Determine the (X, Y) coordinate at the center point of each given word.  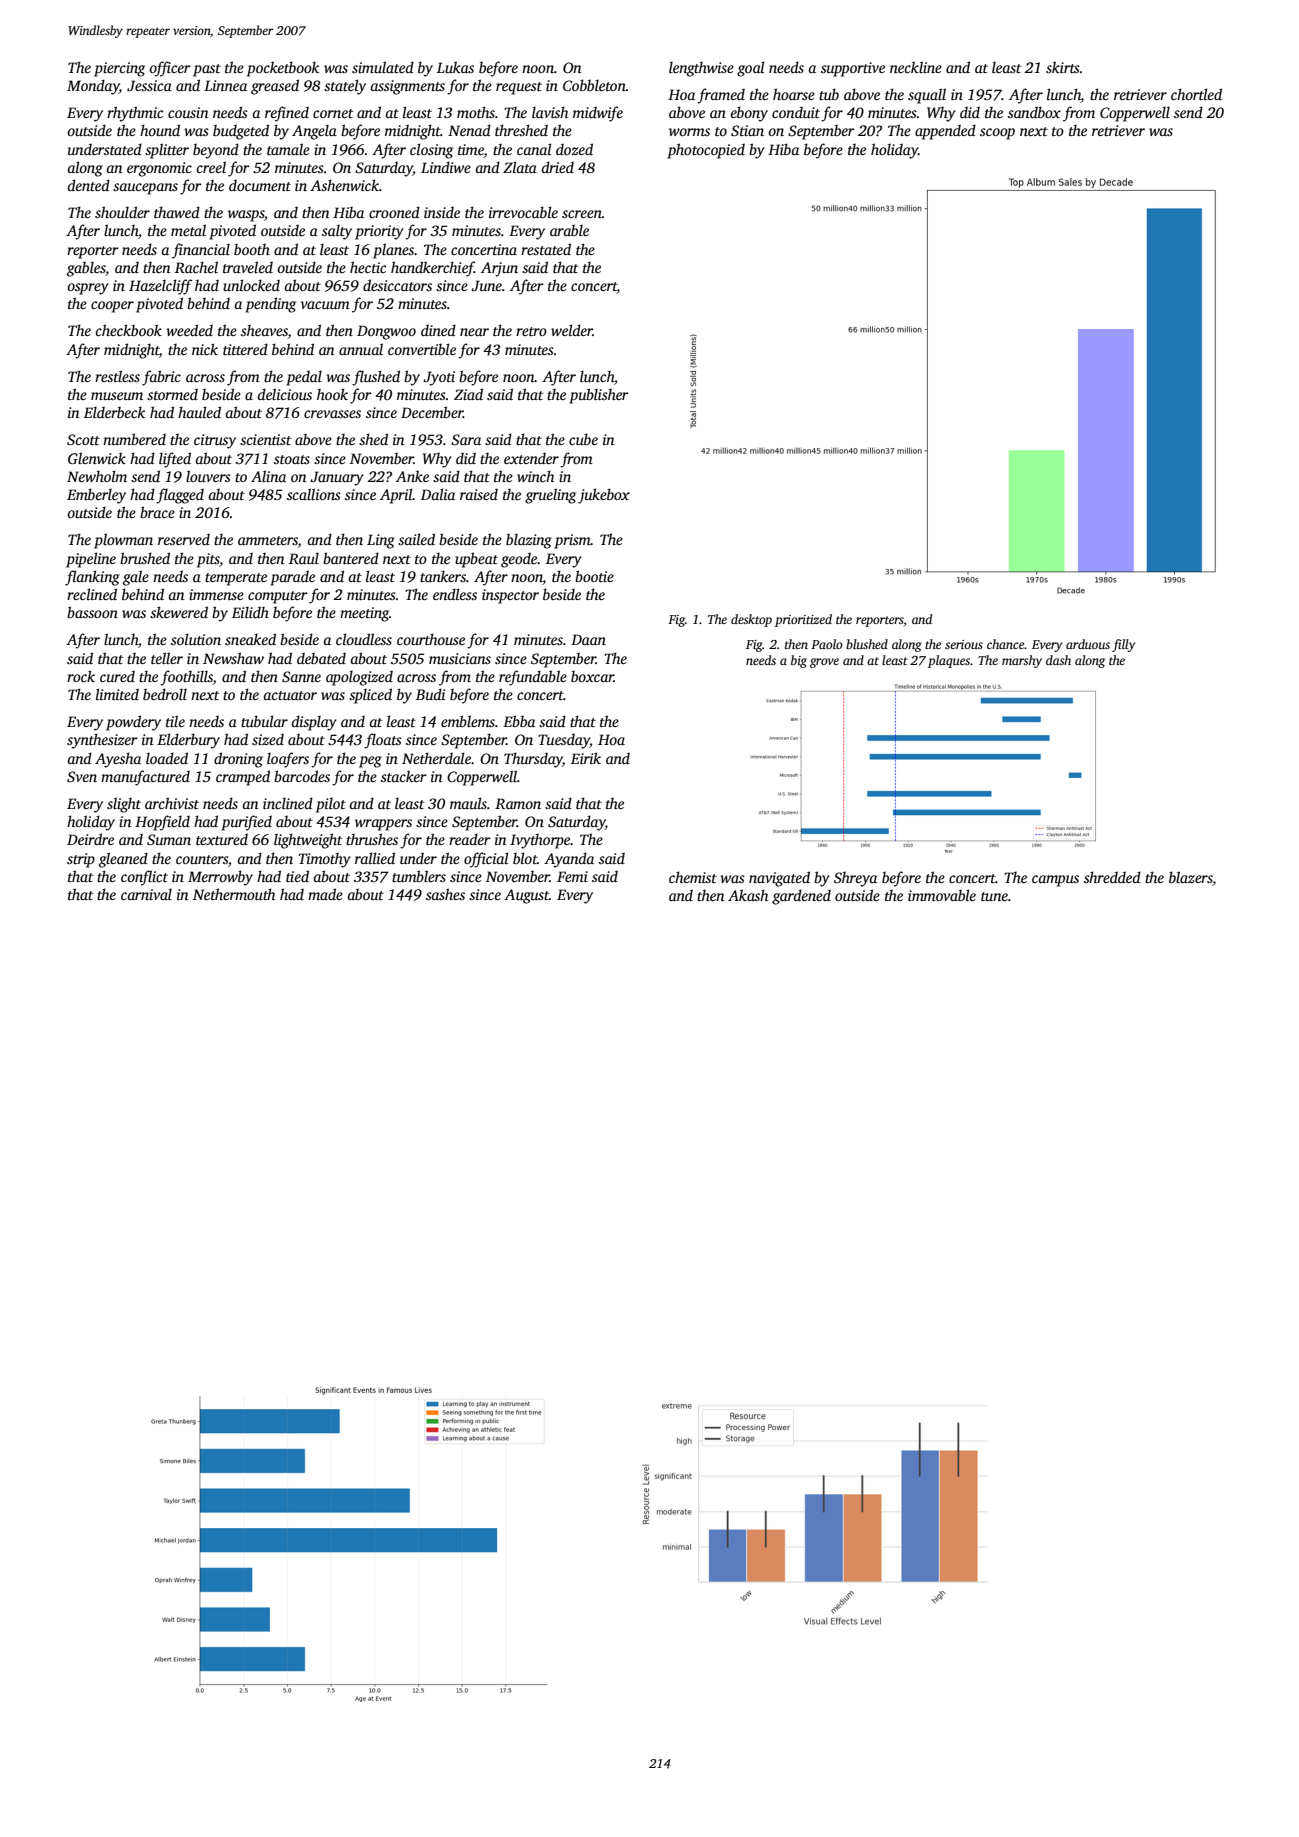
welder (572, 330)
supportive (853, 69)
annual (361, 349)
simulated (383, 67)
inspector (510, 596)
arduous (1088, 644)
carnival (146, 894)
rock (81, 676)
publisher (599, 396)
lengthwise (701, 69)
